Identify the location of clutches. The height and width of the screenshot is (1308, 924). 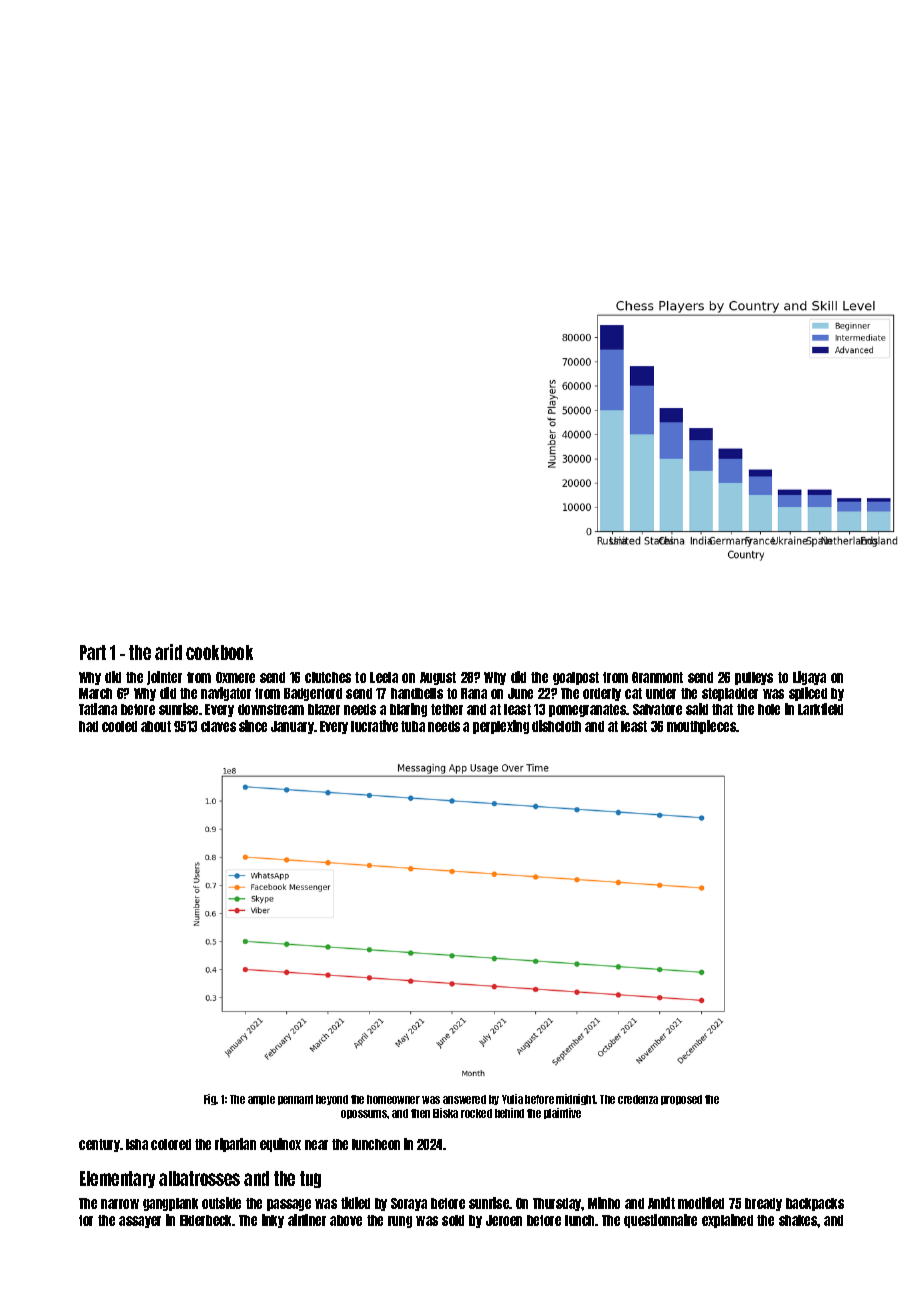
(328, 677).
